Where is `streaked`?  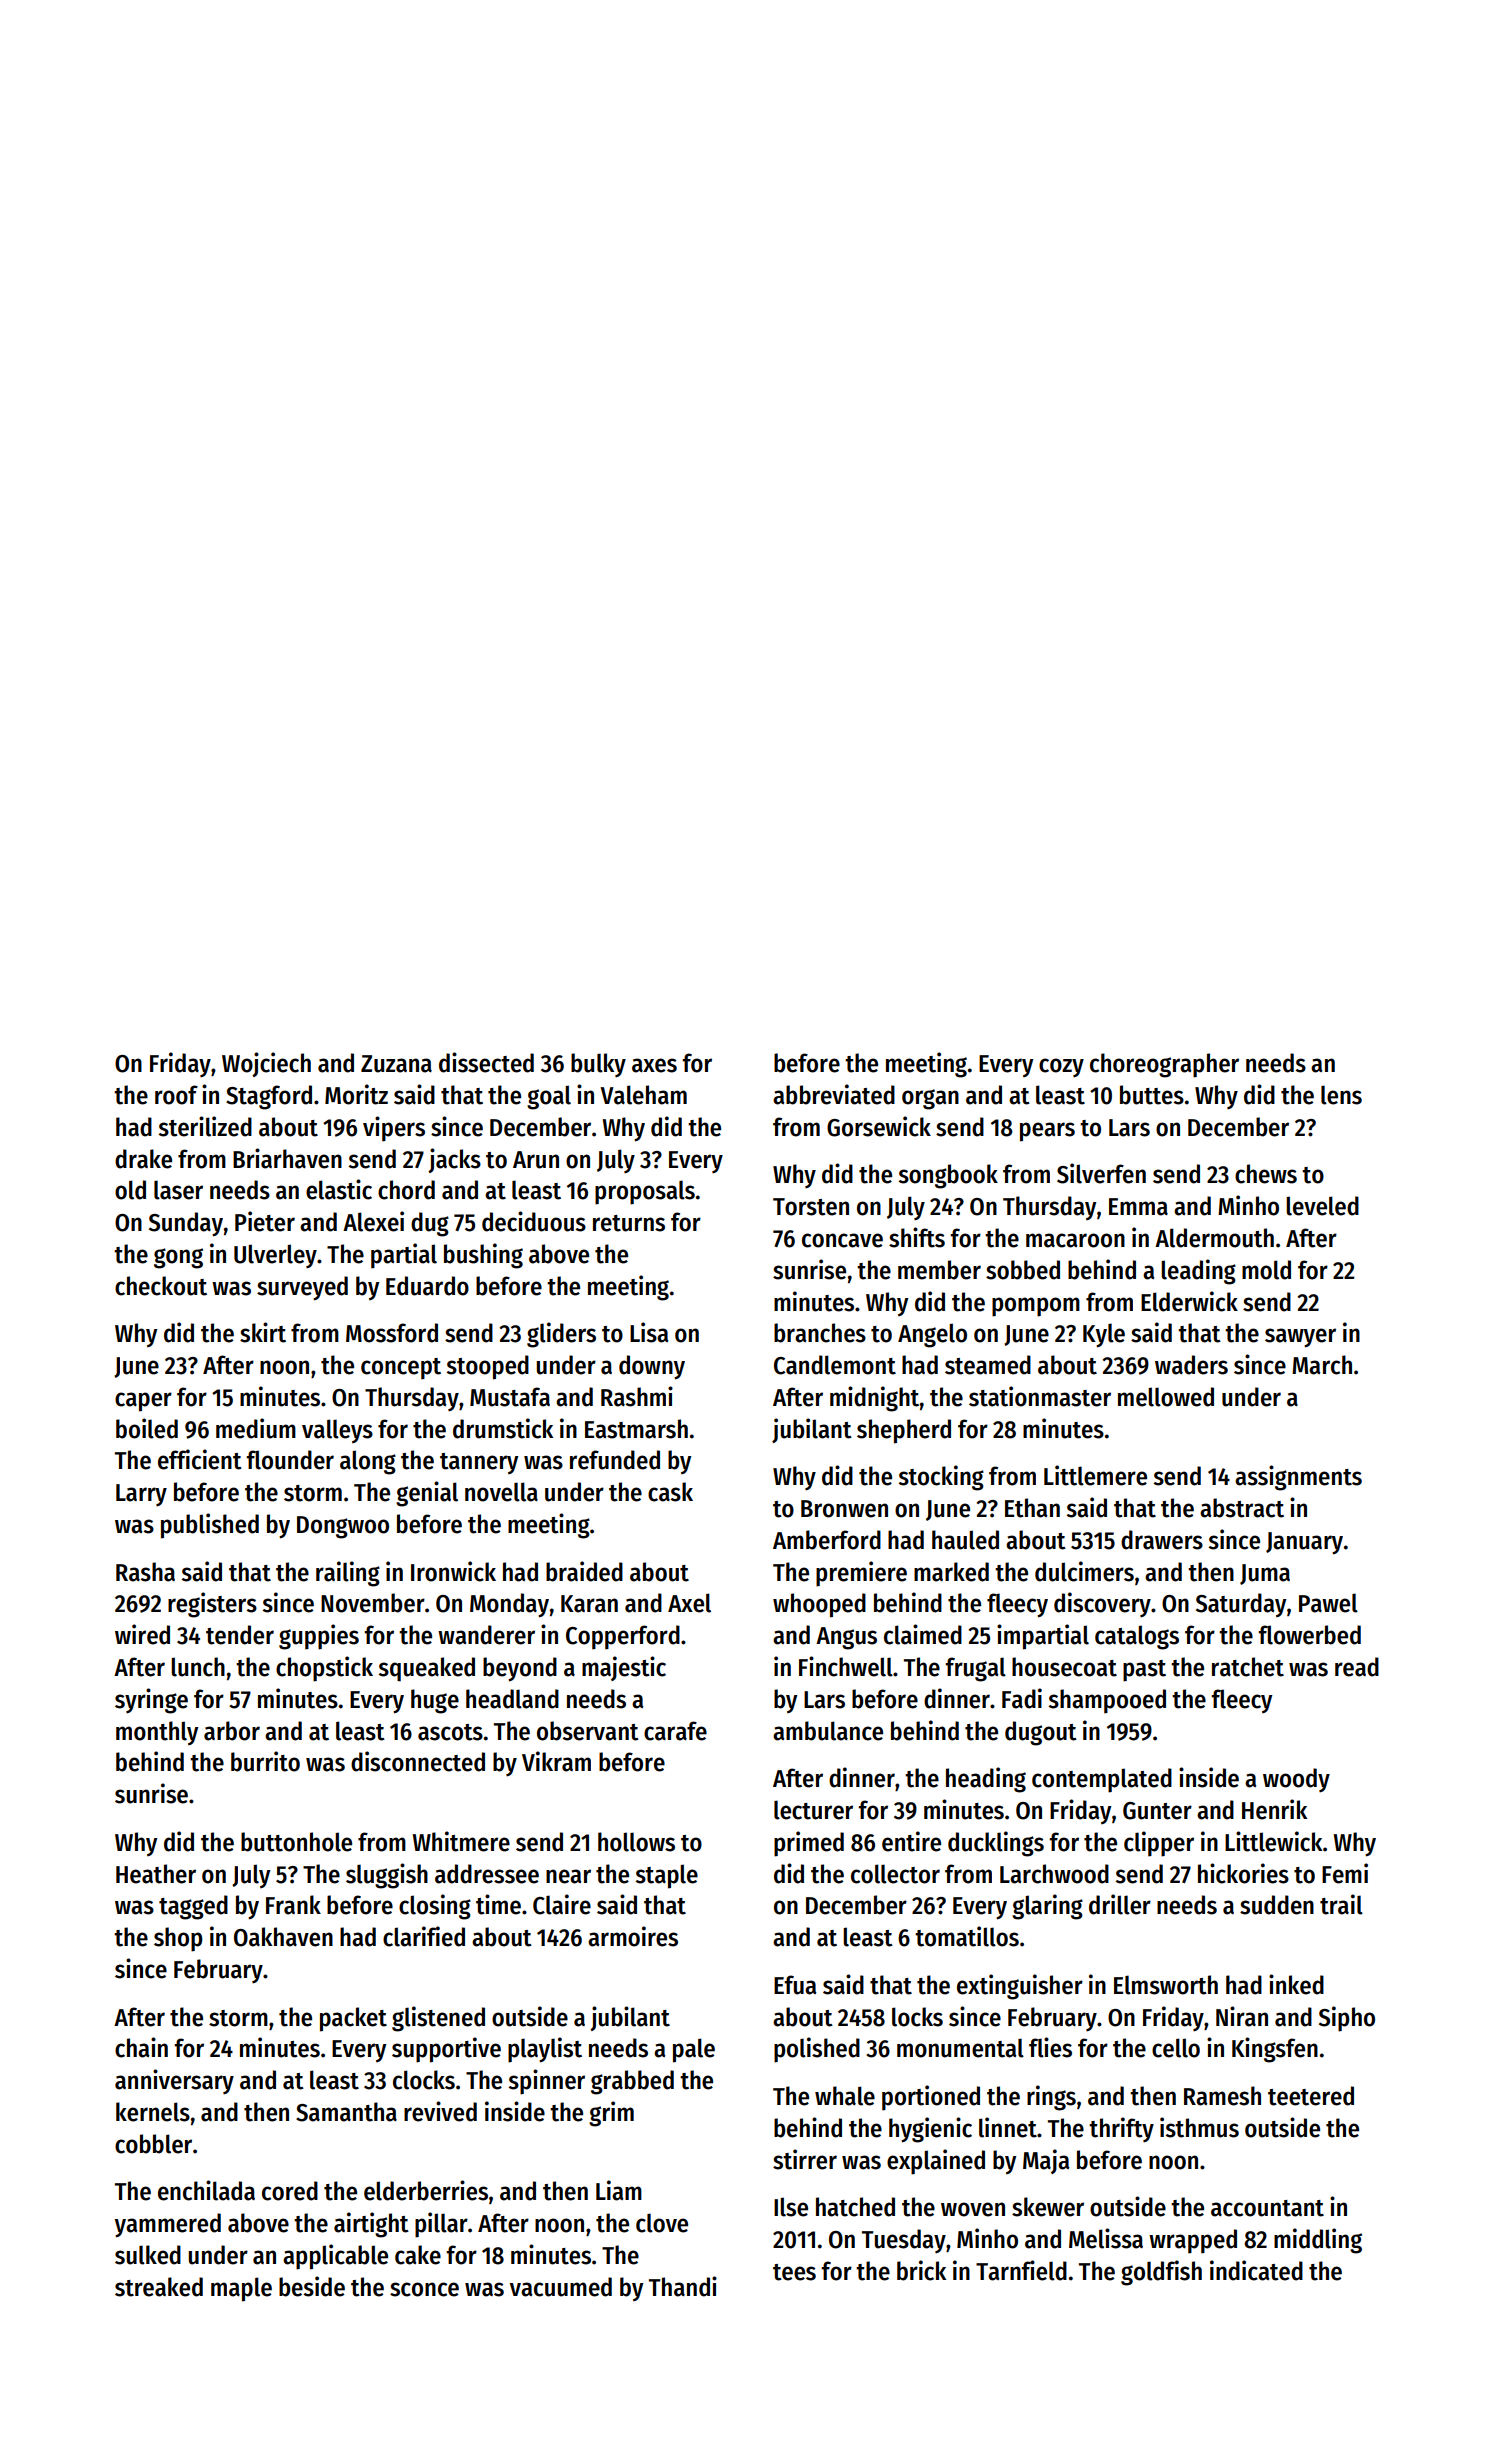
streaked is located at coordinates (159, 2287).
